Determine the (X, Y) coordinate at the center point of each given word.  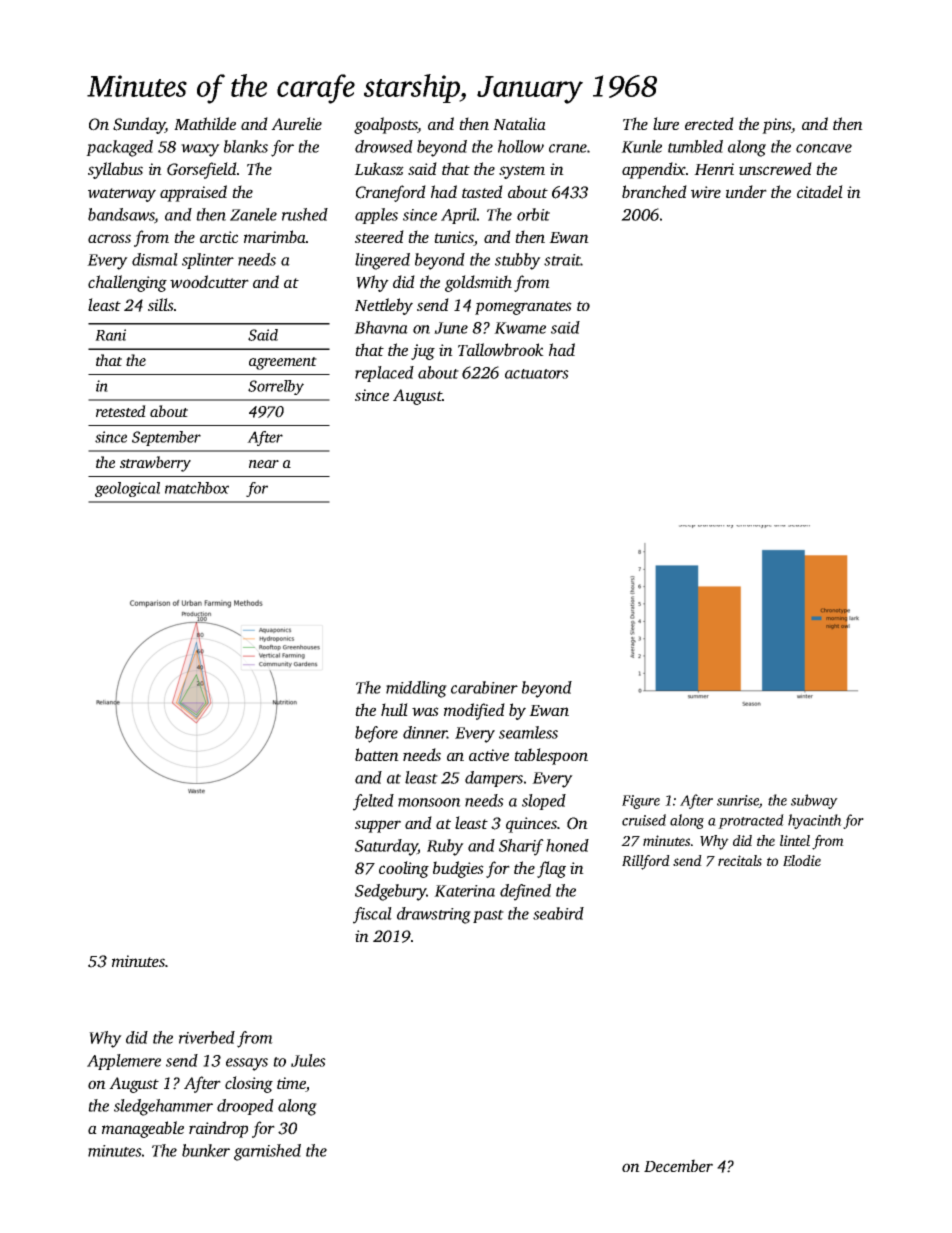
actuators (537, 374)
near (264, 464)
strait (562, 260)
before (376, 734)
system (522, 172)
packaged (119, 148)
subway (814, 801)
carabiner (484, 687)
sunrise (738, 801)
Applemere (124, 1062)
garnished (267, 1152)
